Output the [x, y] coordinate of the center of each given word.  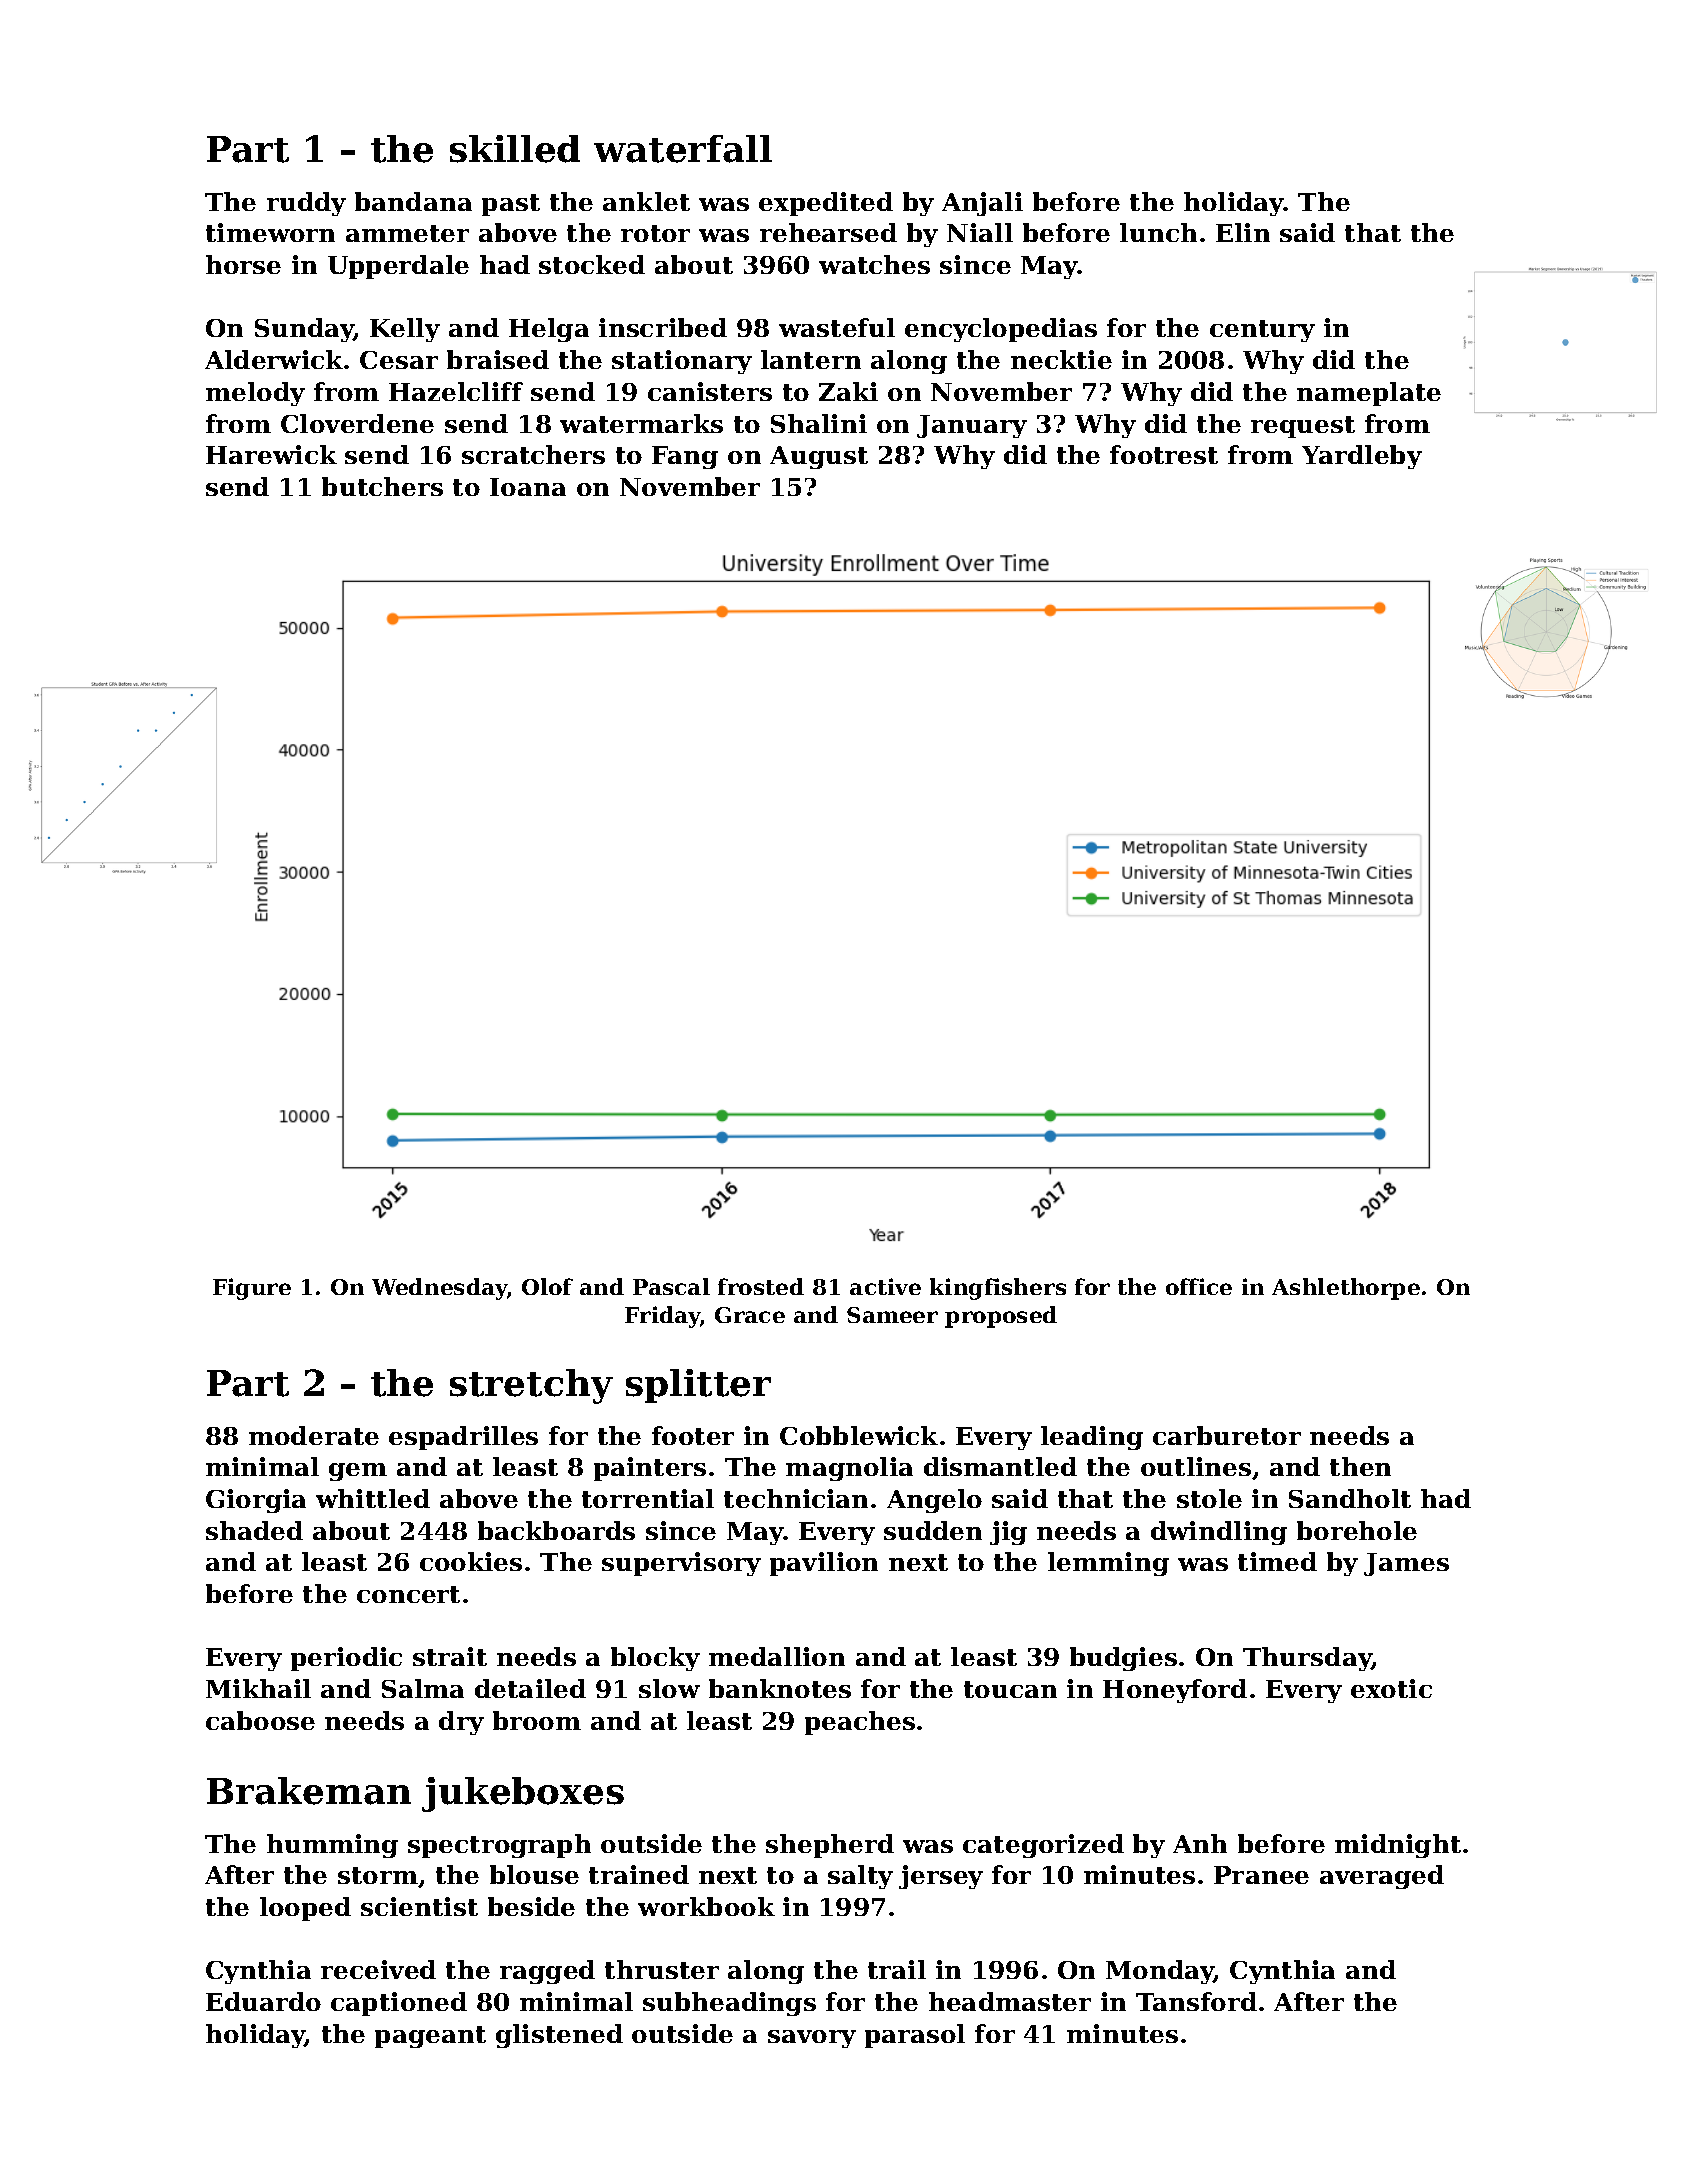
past [511, 205]
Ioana [528, 487]
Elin [1243, 232]
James [1406, 1564]
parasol [915, 2036]
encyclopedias [1001, 330]
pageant [430, 2037]
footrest [1164, 454]
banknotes [780, 1688]
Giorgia [256, 1501]
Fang [685, 457]
